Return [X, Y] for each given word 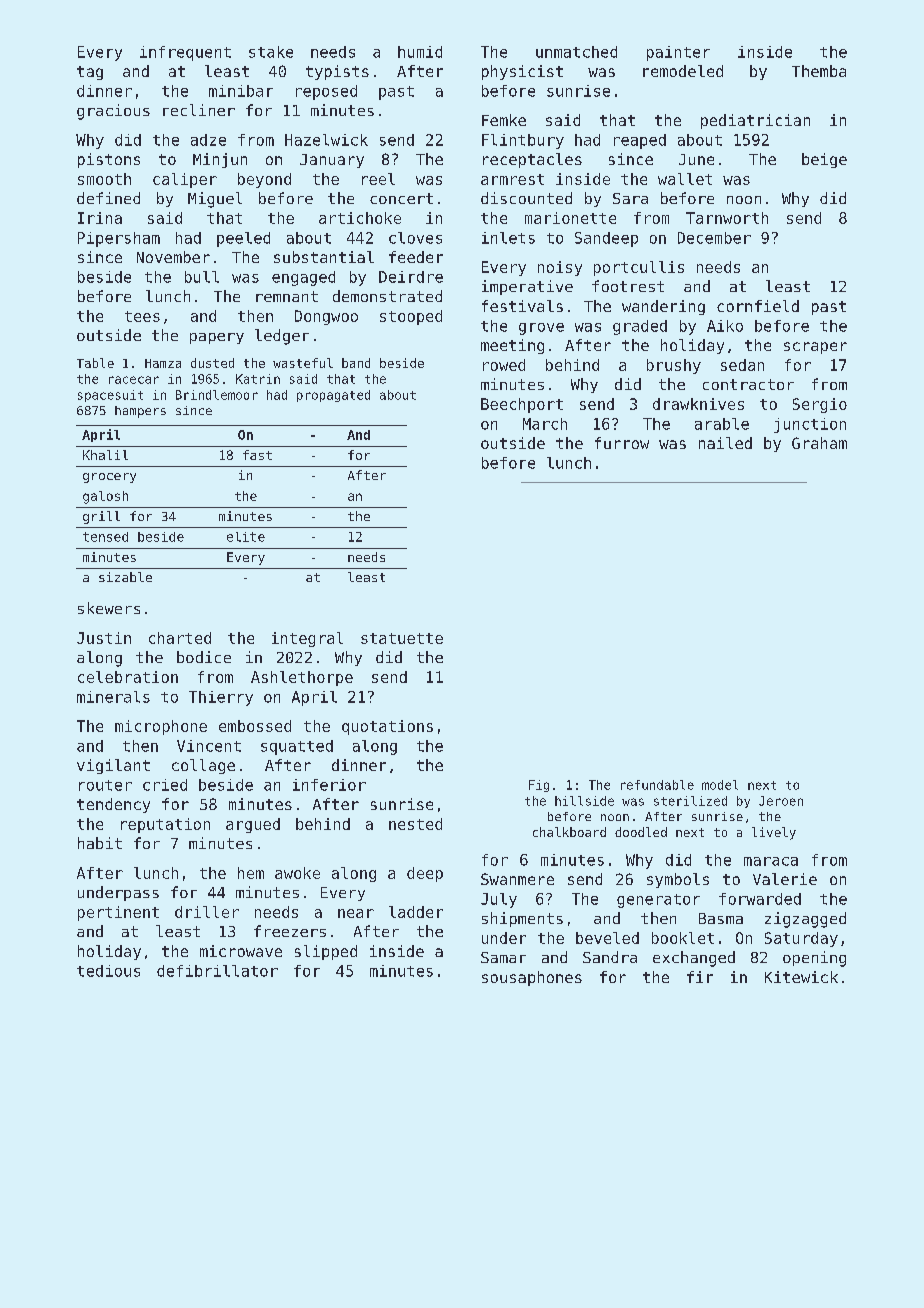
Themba [819, 71]
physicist [522, 72]
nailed [725, 443]
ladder [416, 912]
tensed [105, 537]
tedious [108, 971]
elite [246, 537]
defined [108, 198]
